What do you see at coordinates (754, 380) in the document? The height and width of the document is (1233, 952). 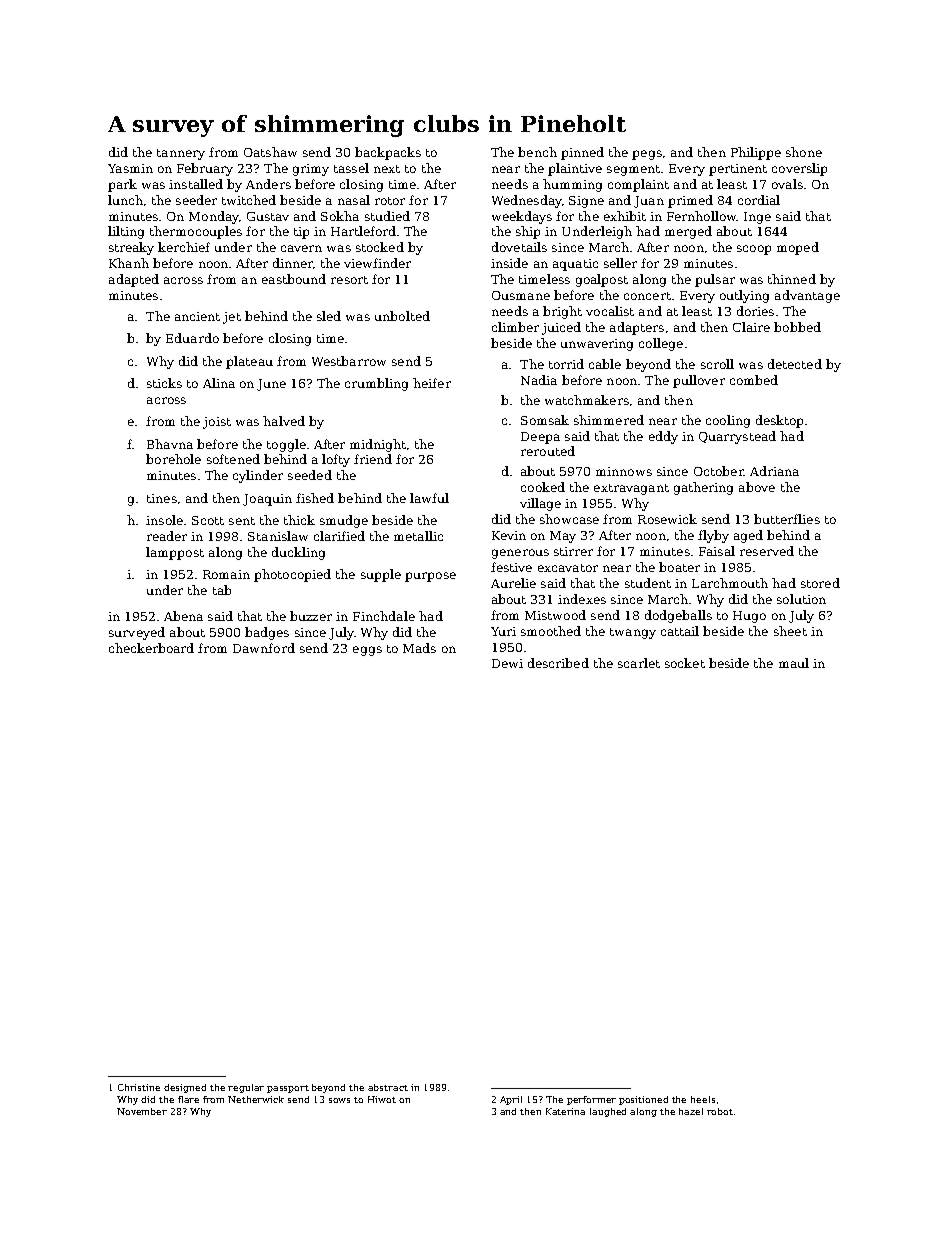 I see `combed` at bounding box center [754, 380].
